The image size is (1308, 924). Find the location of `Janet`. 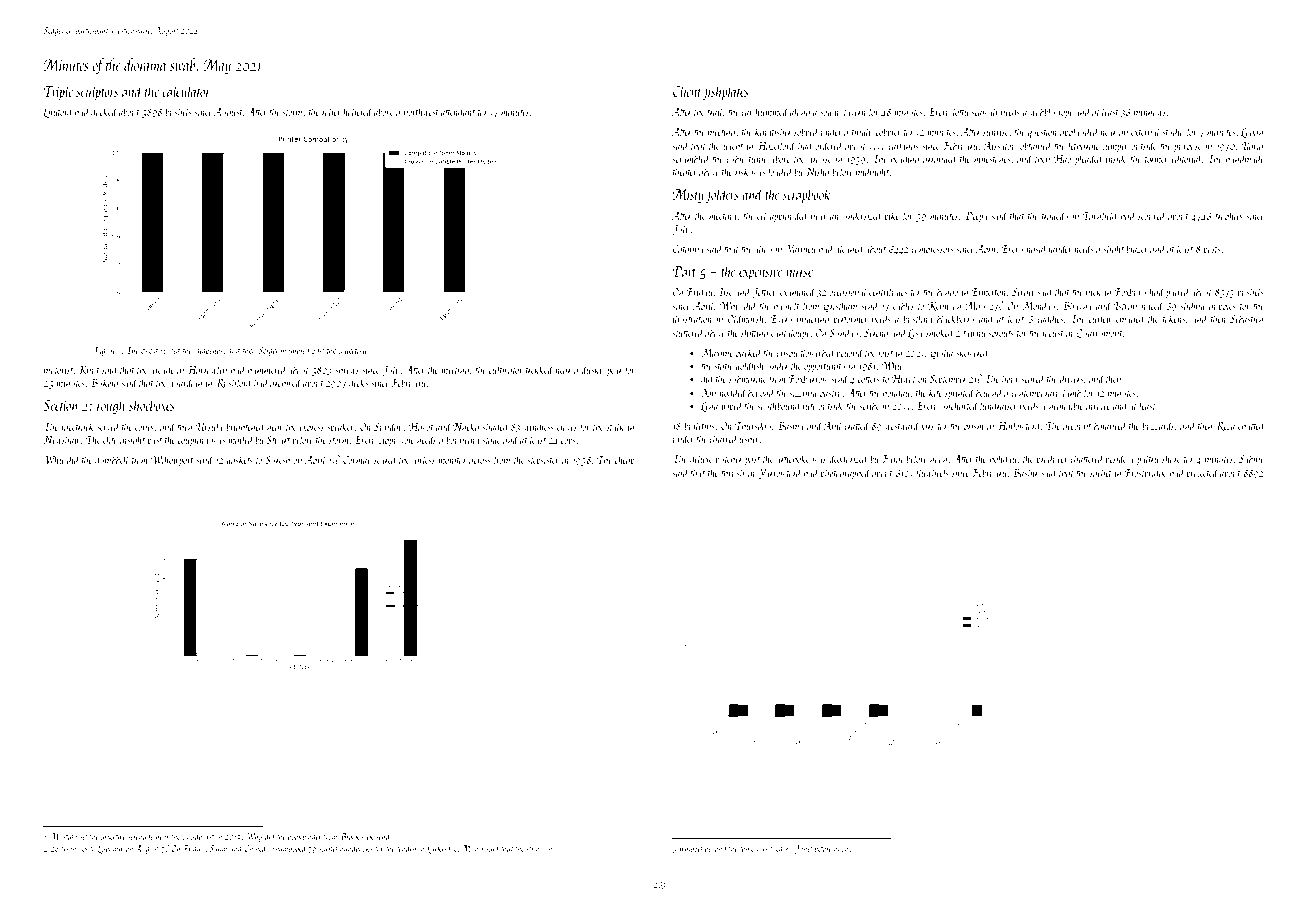

Janet is located at coordinates (804, 849).
